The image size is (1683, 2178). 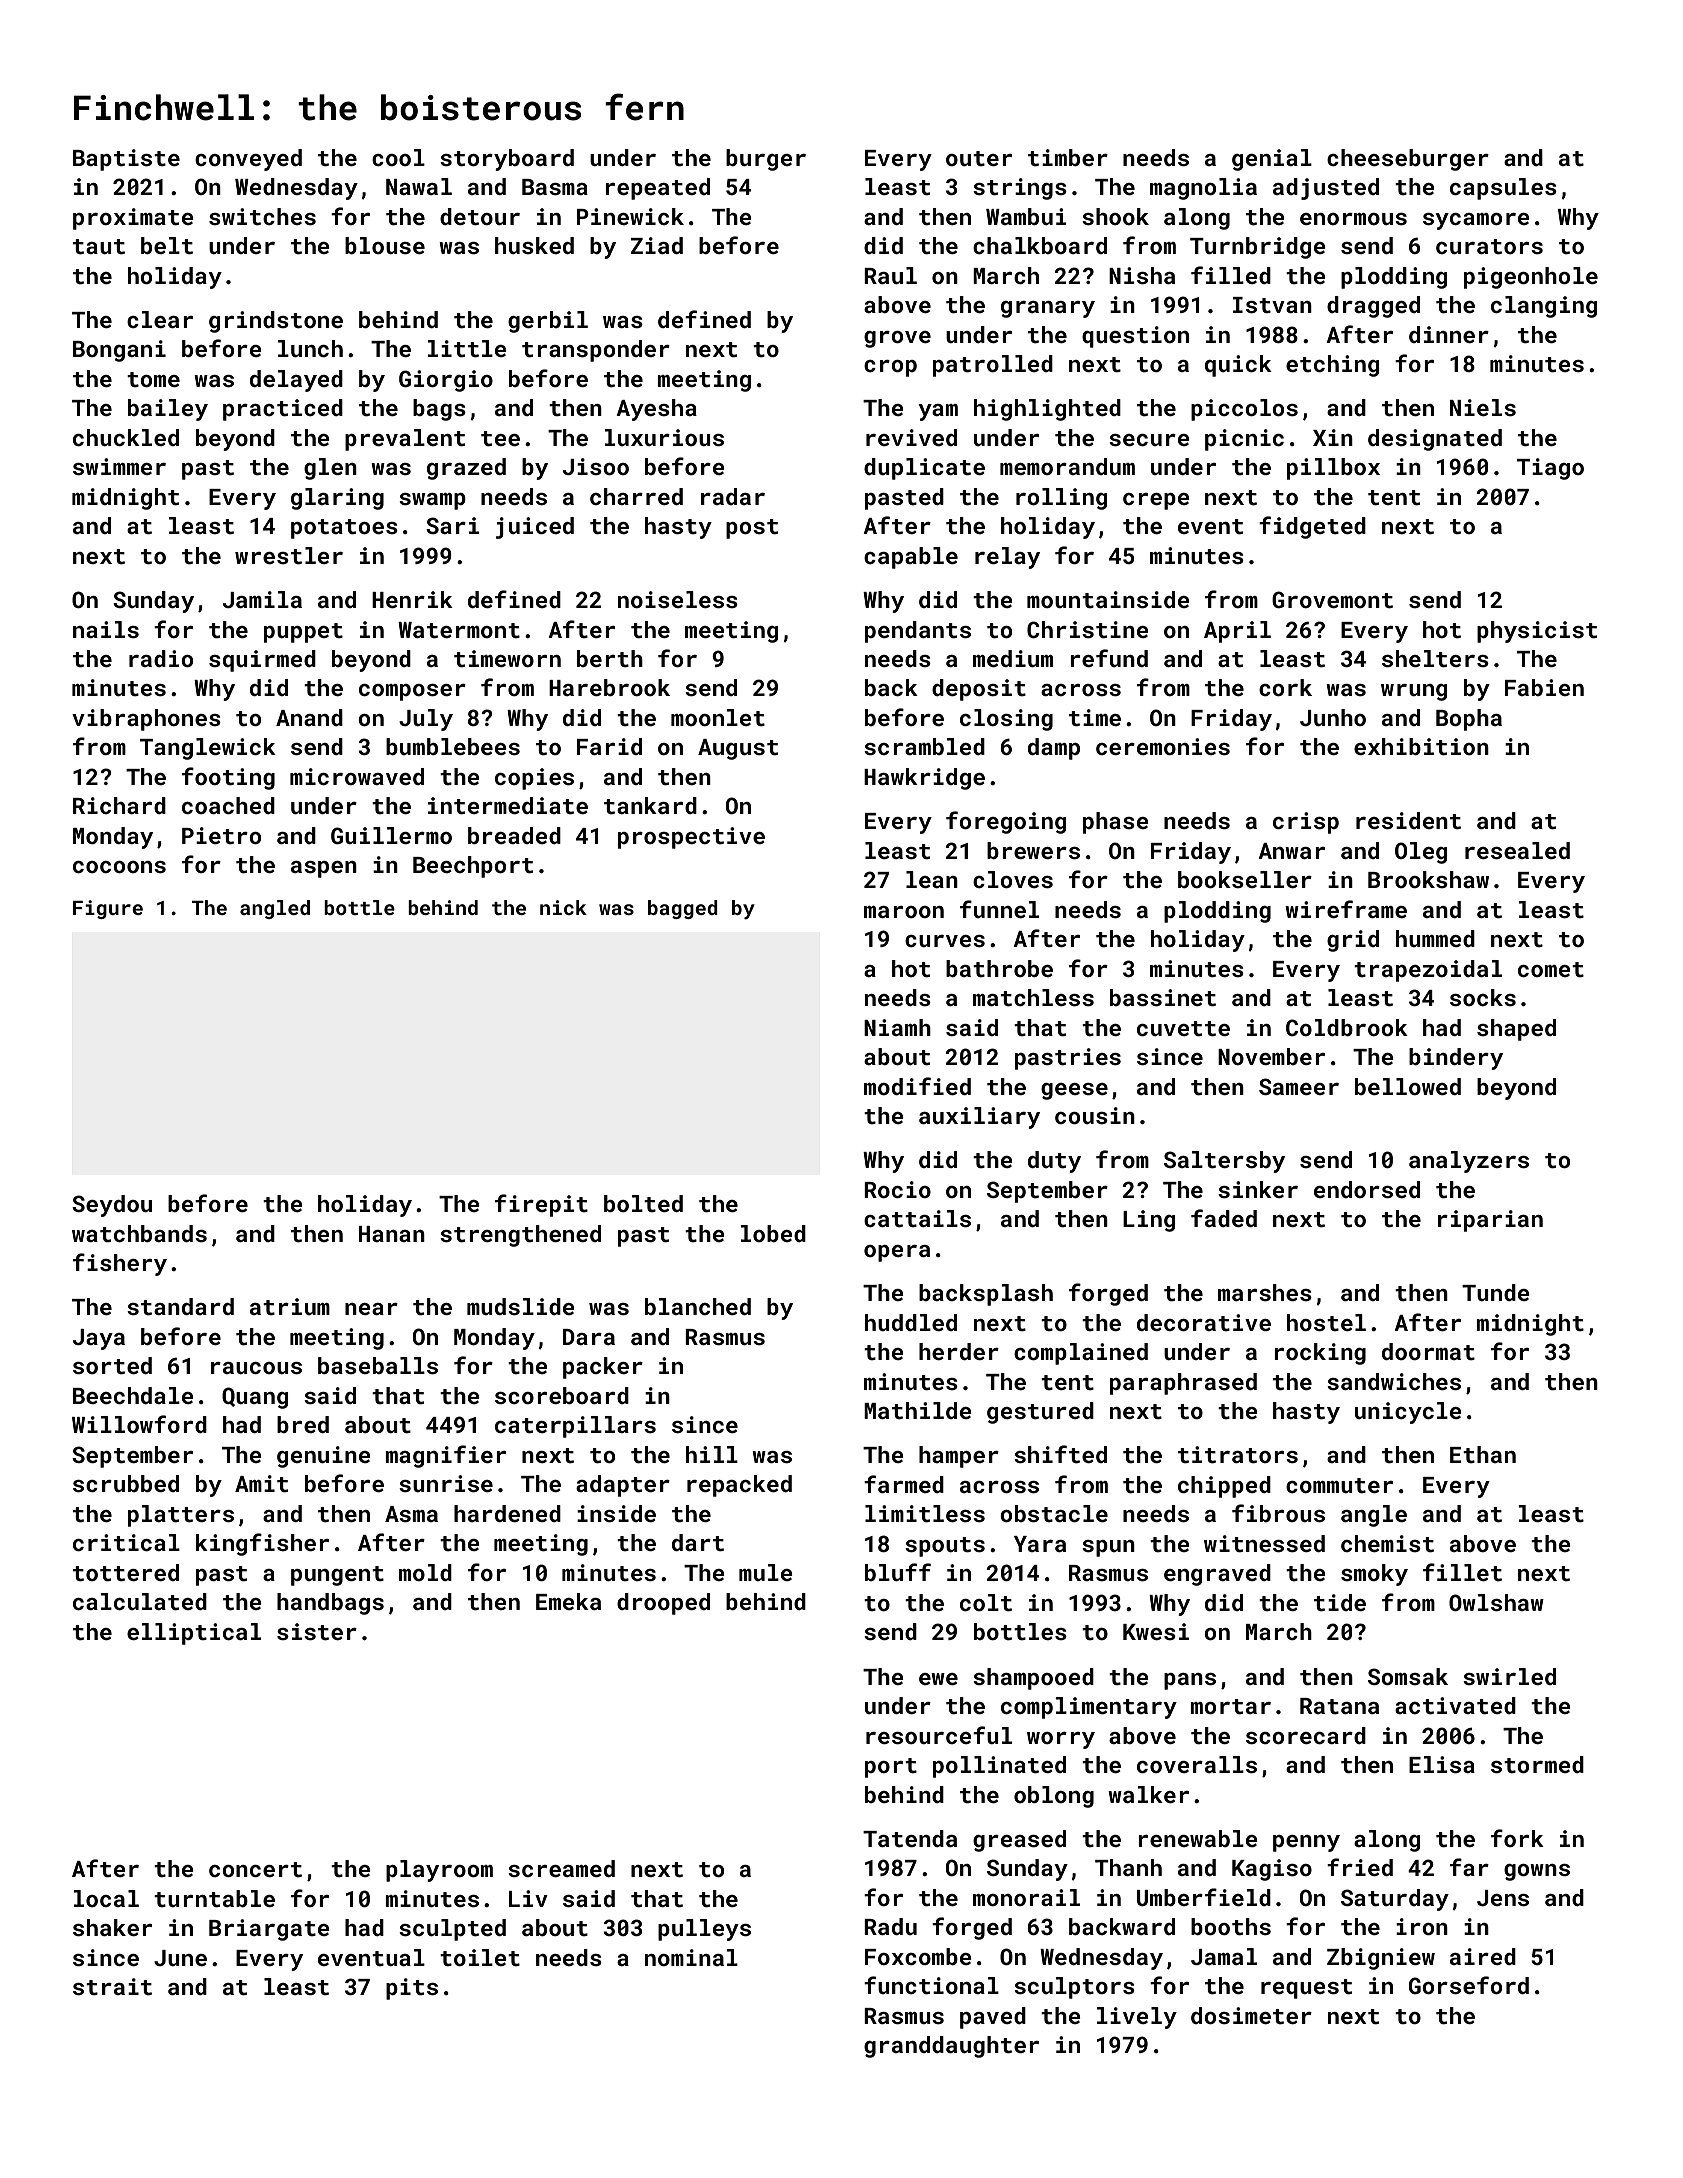 I want to click on lobed, so click(x=773, y=1233).
